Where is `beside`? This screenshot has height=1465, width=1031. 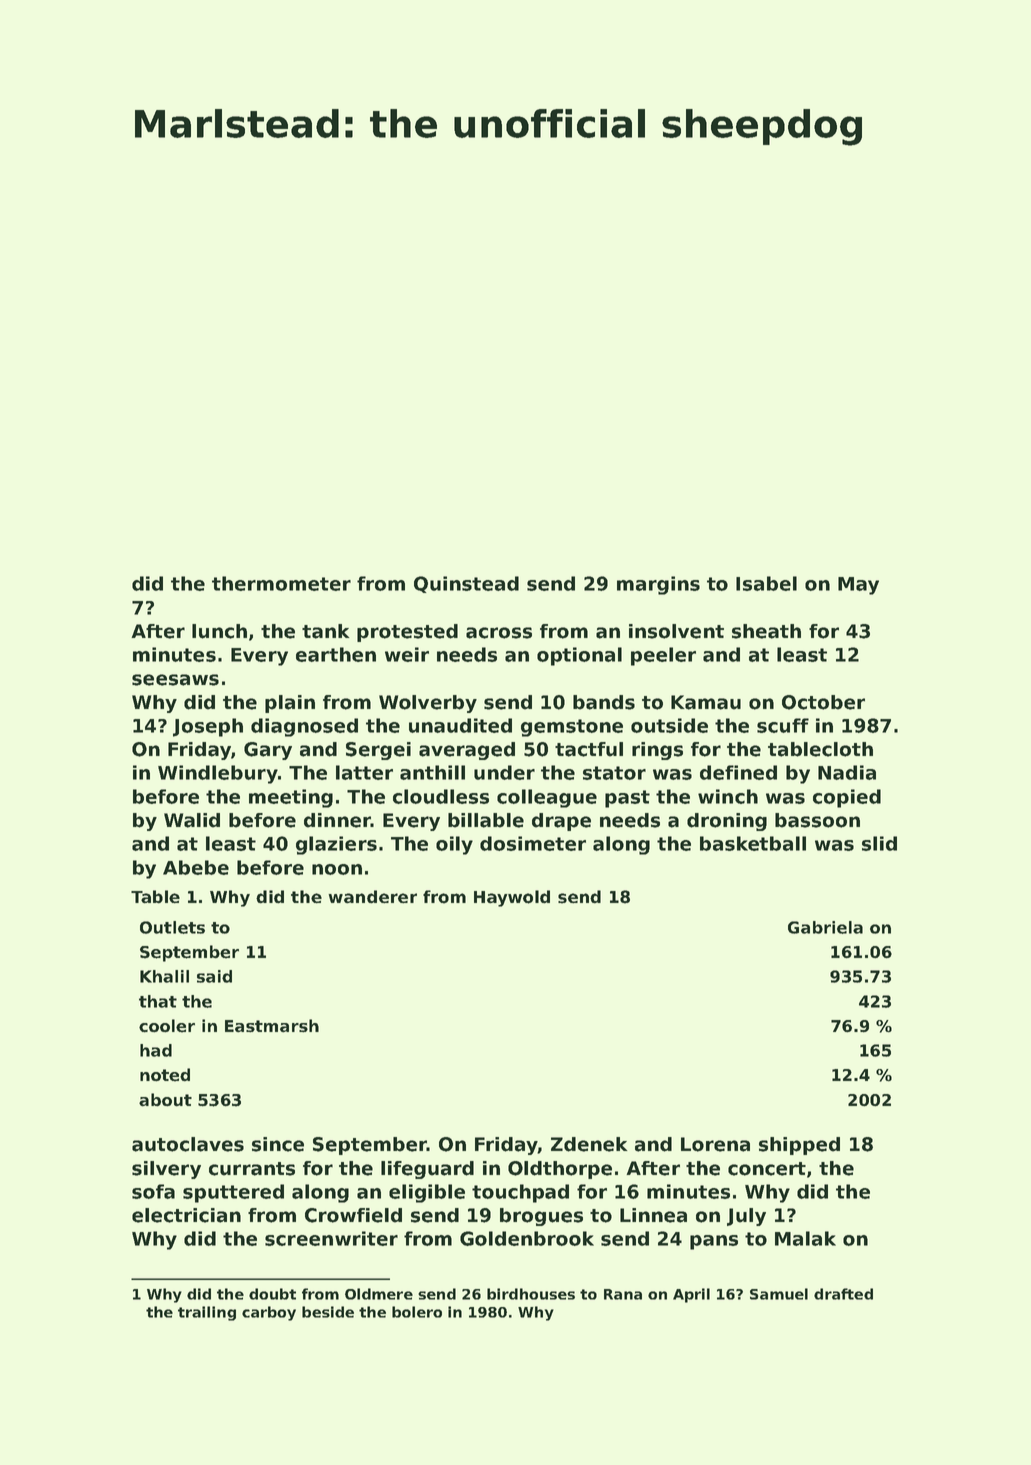 beside is located at coordinates (328, 1312).
